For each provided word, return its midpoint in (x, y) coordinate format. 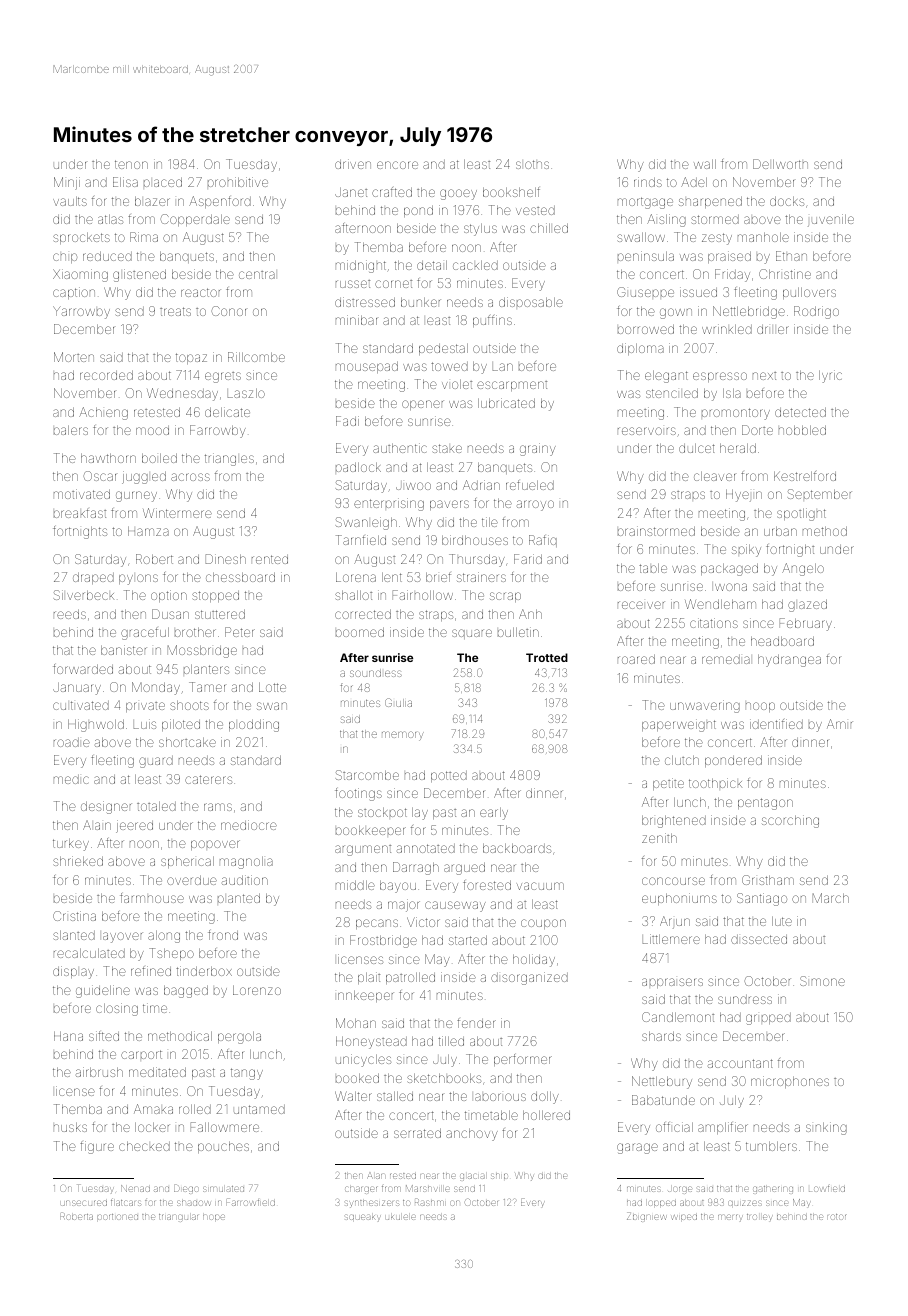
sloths (532, 164)
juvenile (831, 220)
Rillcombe (256, 357)
